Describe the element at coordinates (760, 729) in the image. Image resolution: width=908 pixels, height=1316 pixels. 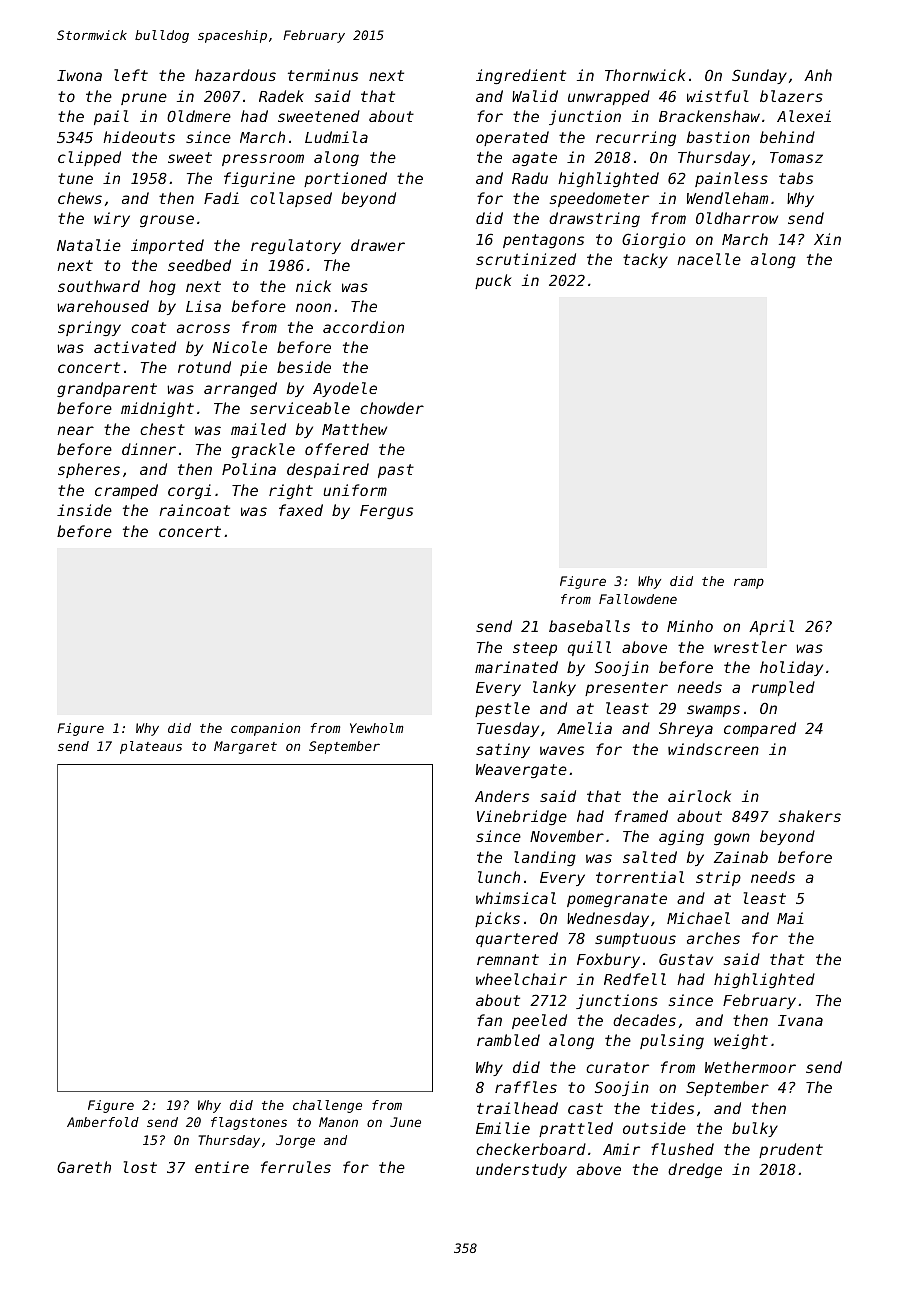
I see `compared` at that location.
